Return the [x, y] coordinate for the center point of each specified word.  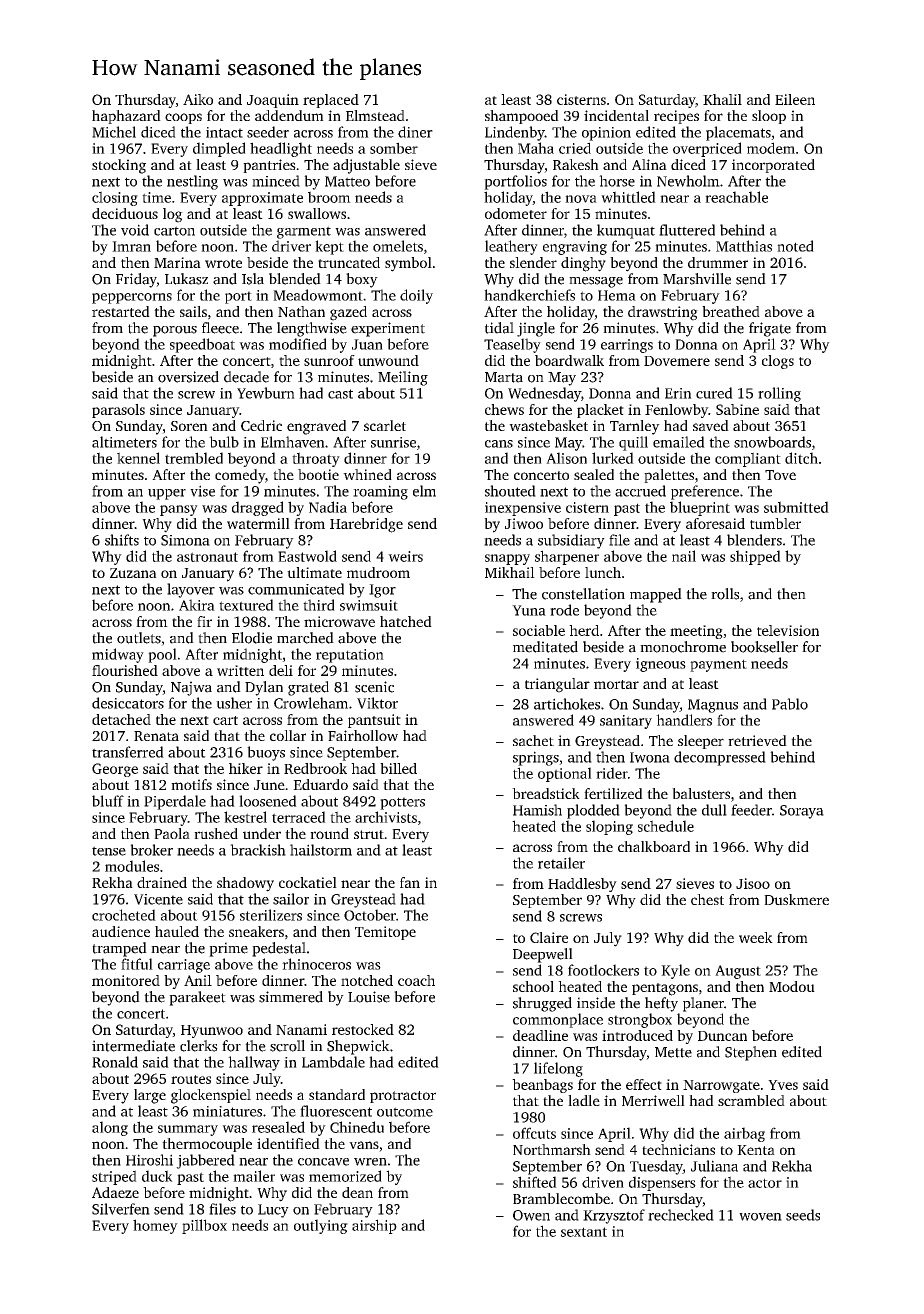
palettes [669, 476]
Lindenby [515, 133]
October [370, 915]
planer [703, 1004]
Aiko [198, 99]
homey [155, 1226]
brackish [258, 850]
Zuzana [133, 573]
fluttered [687, 230]
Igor [382, 591]
